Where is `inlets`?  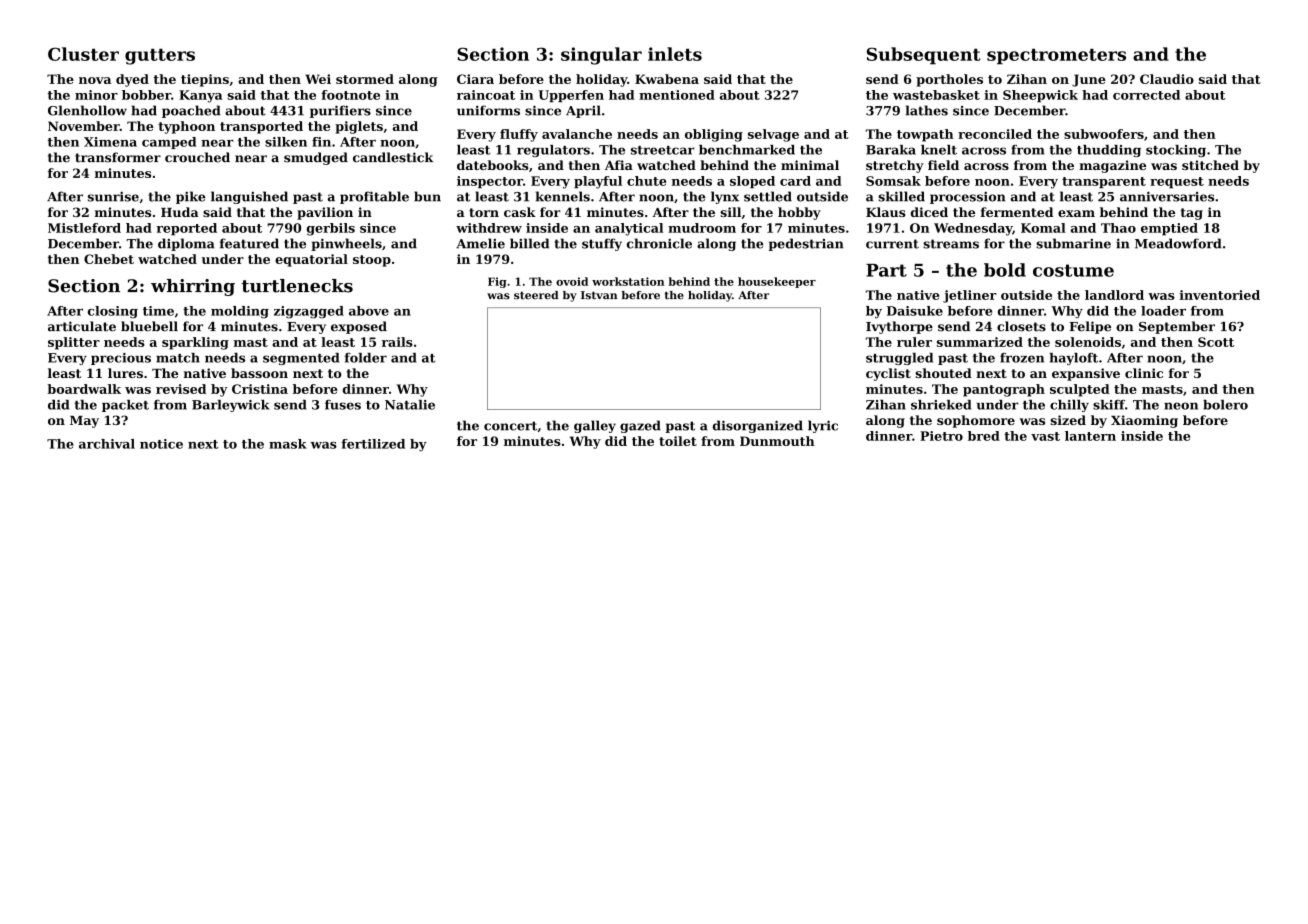
inlets is located at coordinates (675, 54).
